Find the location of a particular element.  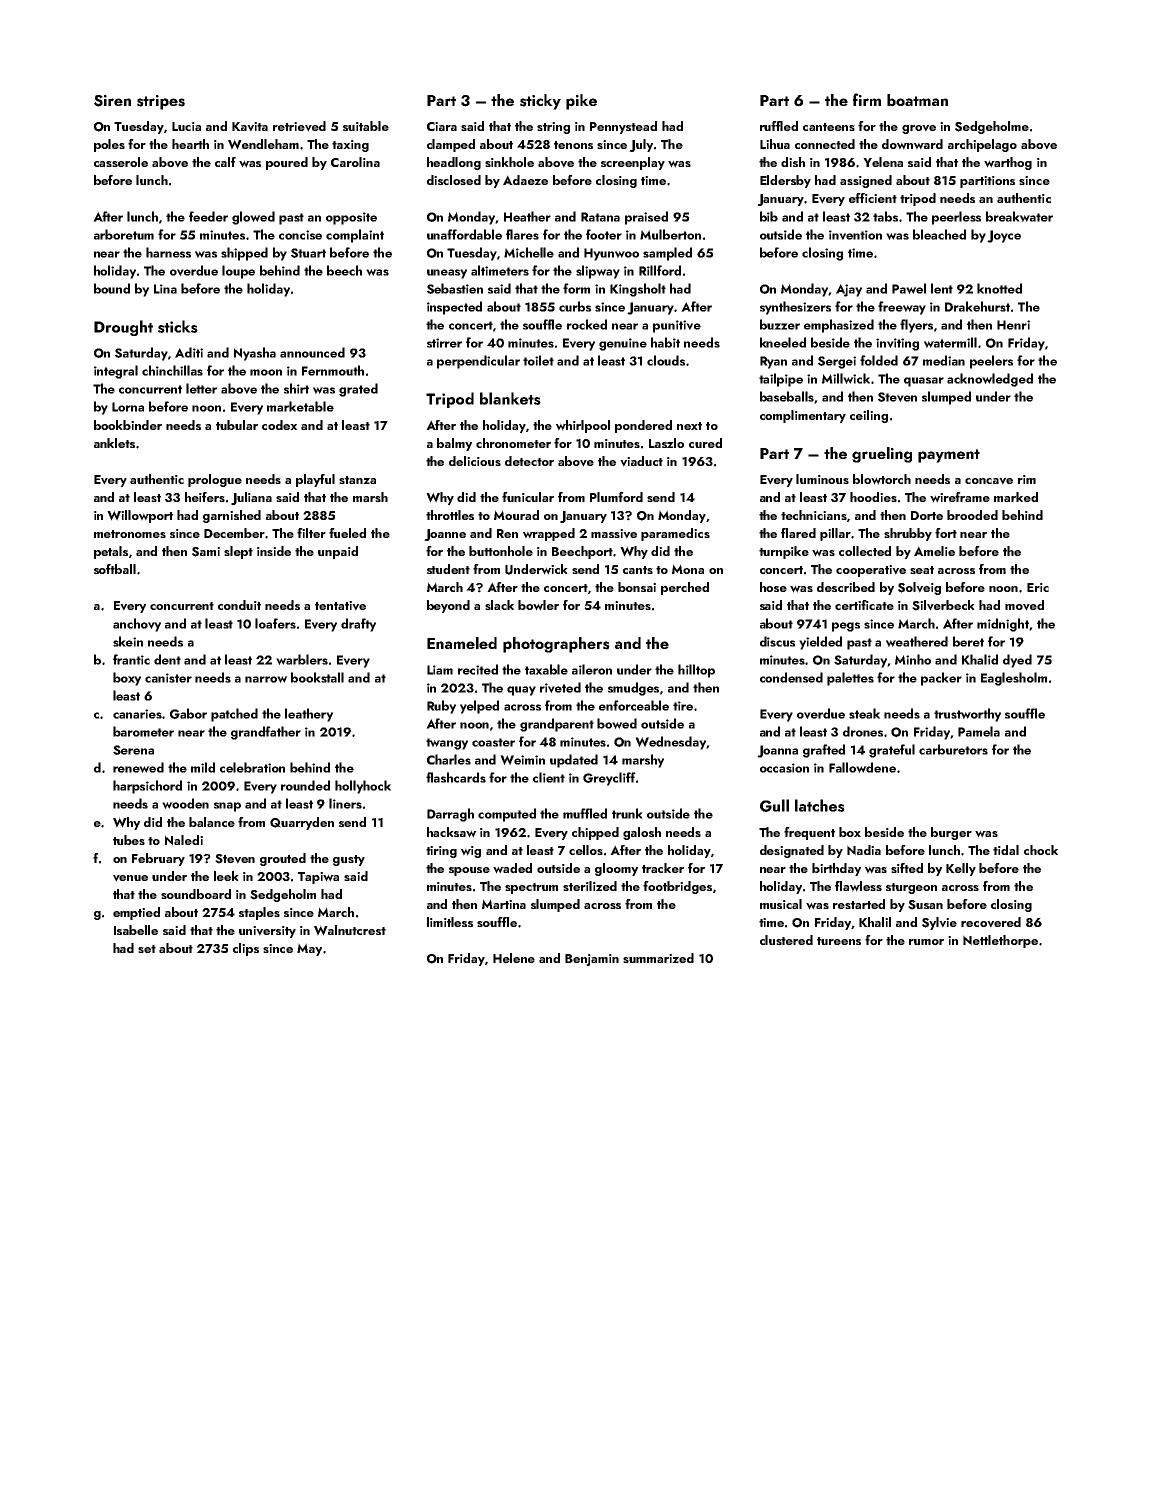

sterilized is located at coordinates (590, 886).
